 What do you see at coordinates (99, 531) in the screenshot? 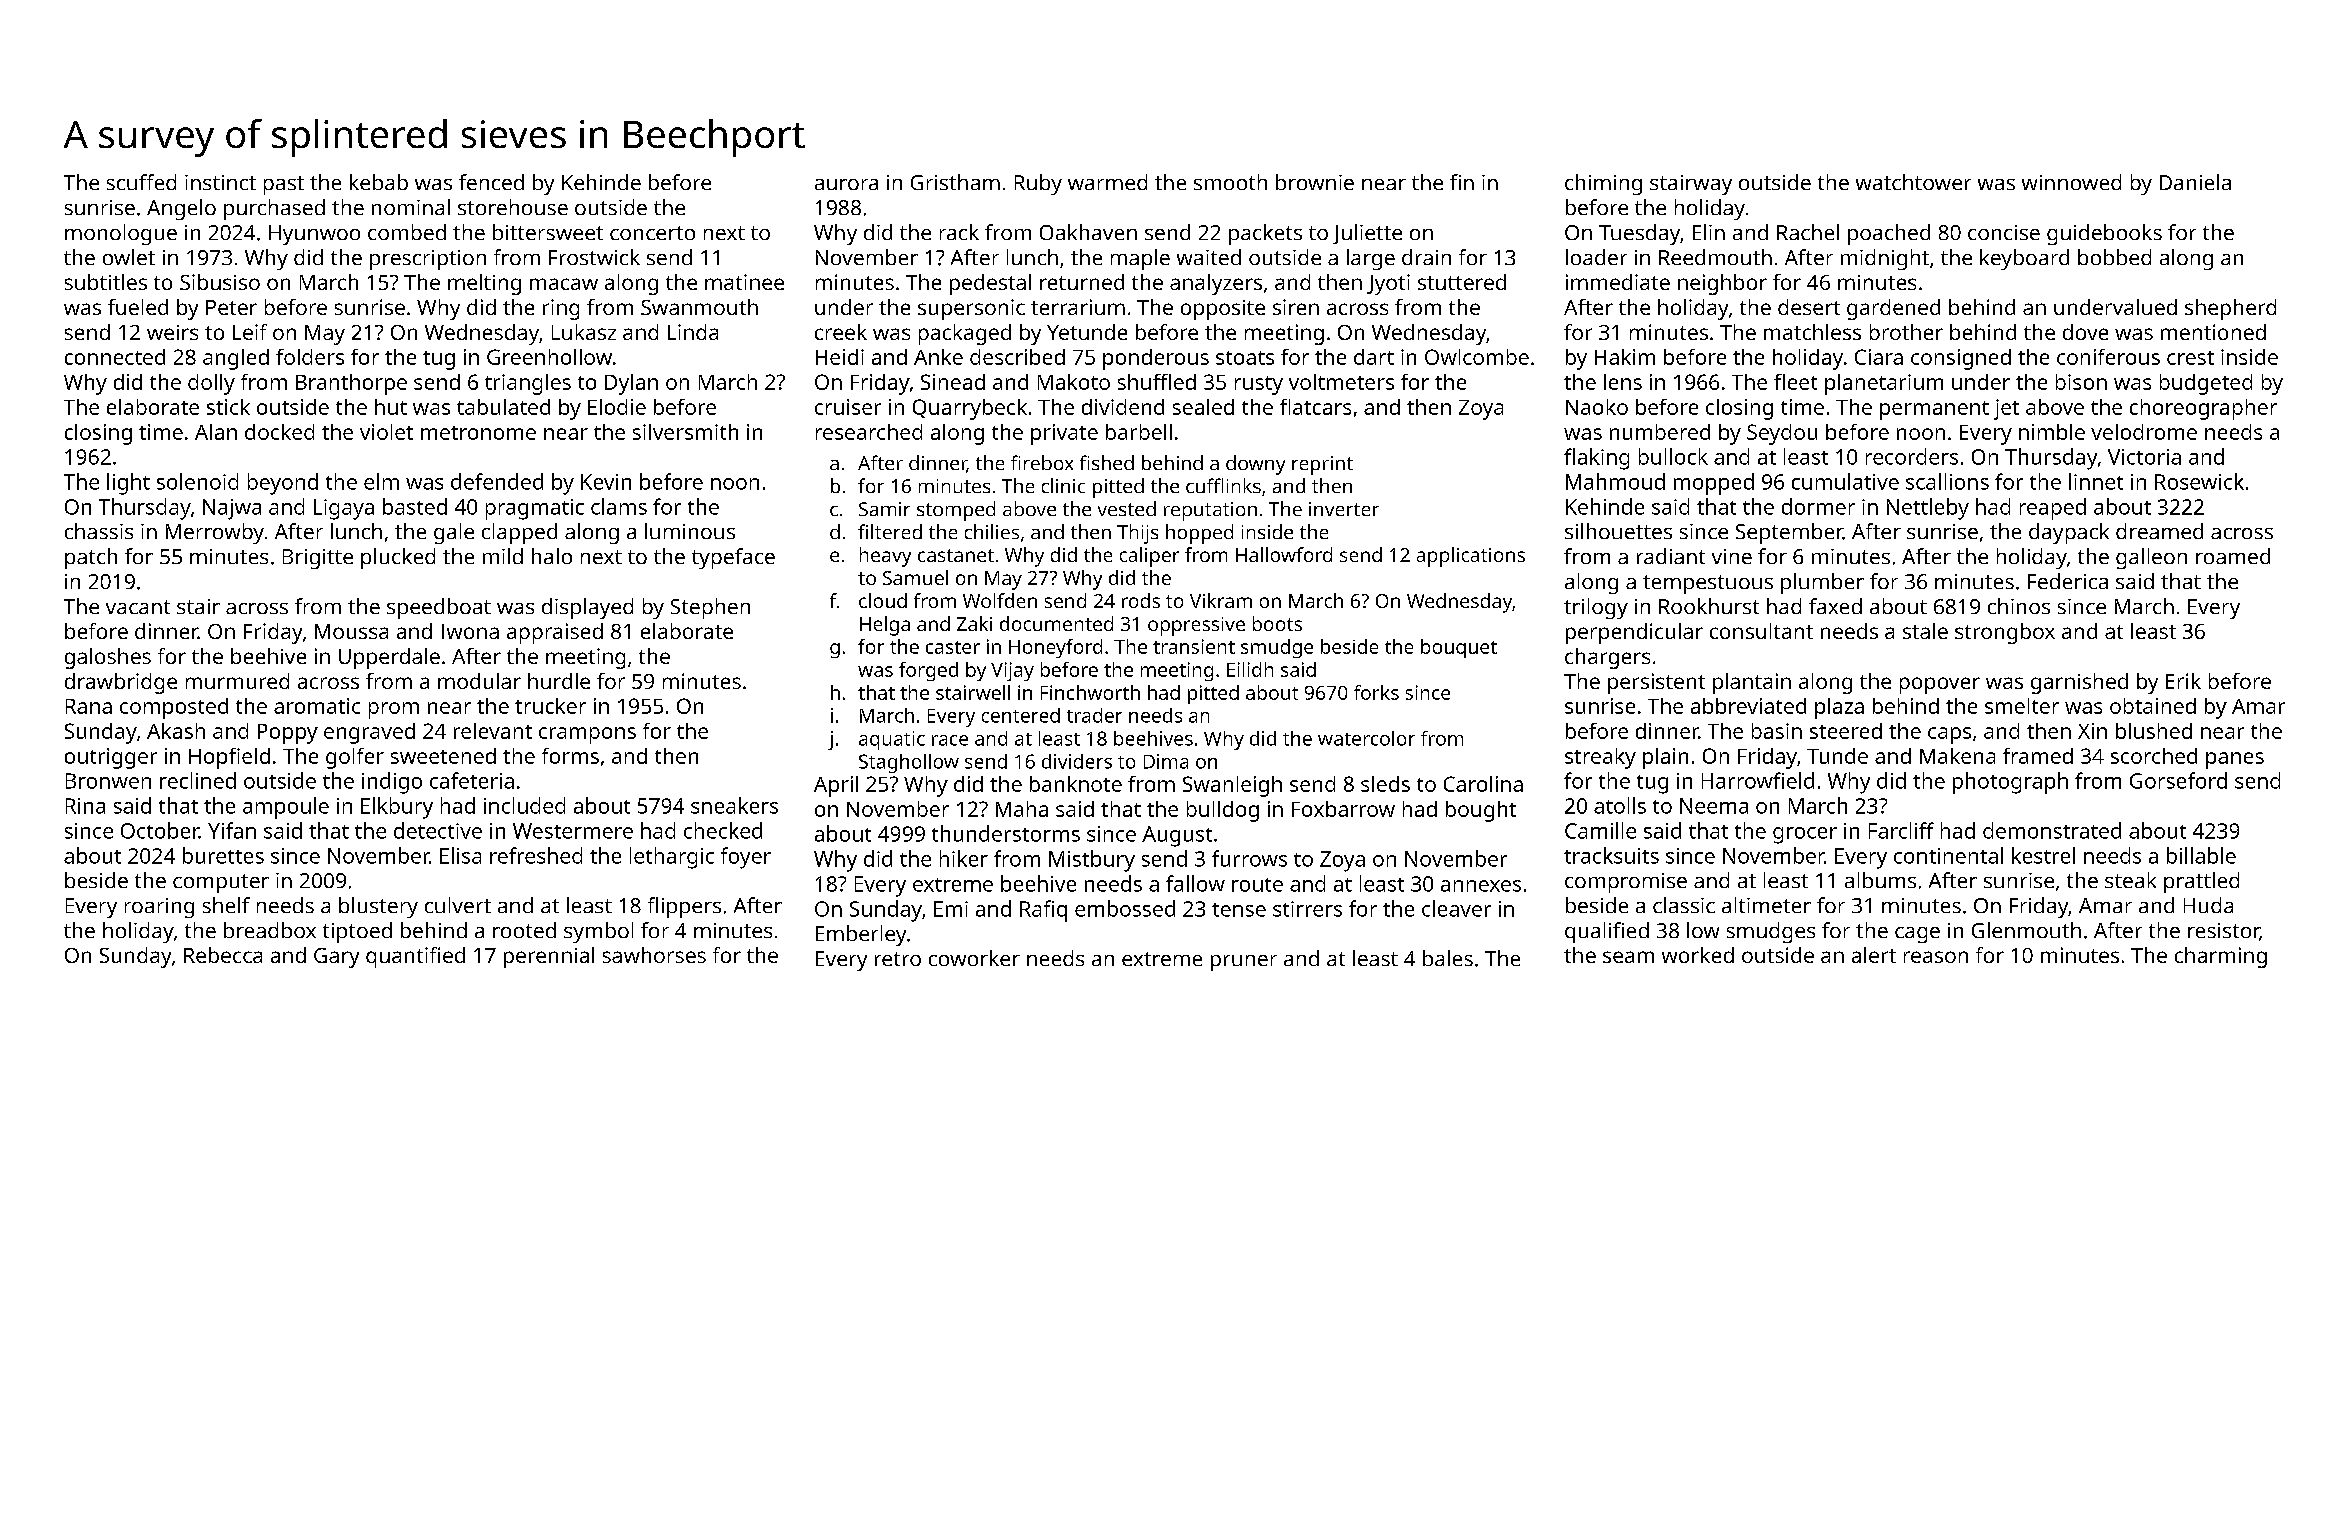
I see `chassis` at bounding box center [99, 531].
